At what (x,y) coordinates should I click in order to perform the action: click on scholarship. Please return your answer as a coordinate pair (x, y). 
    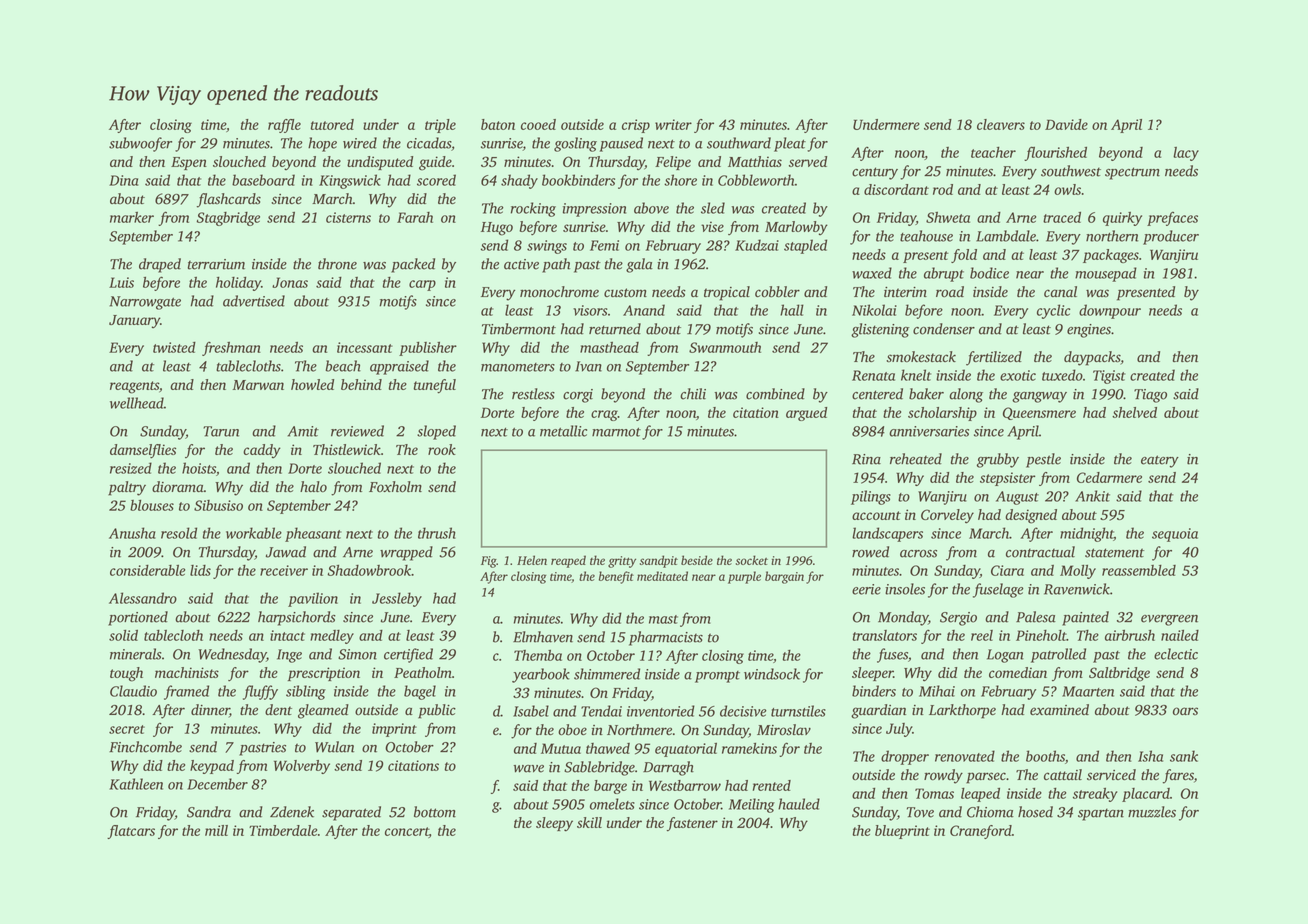
    Looking at the image, I should click on (942, 414).
